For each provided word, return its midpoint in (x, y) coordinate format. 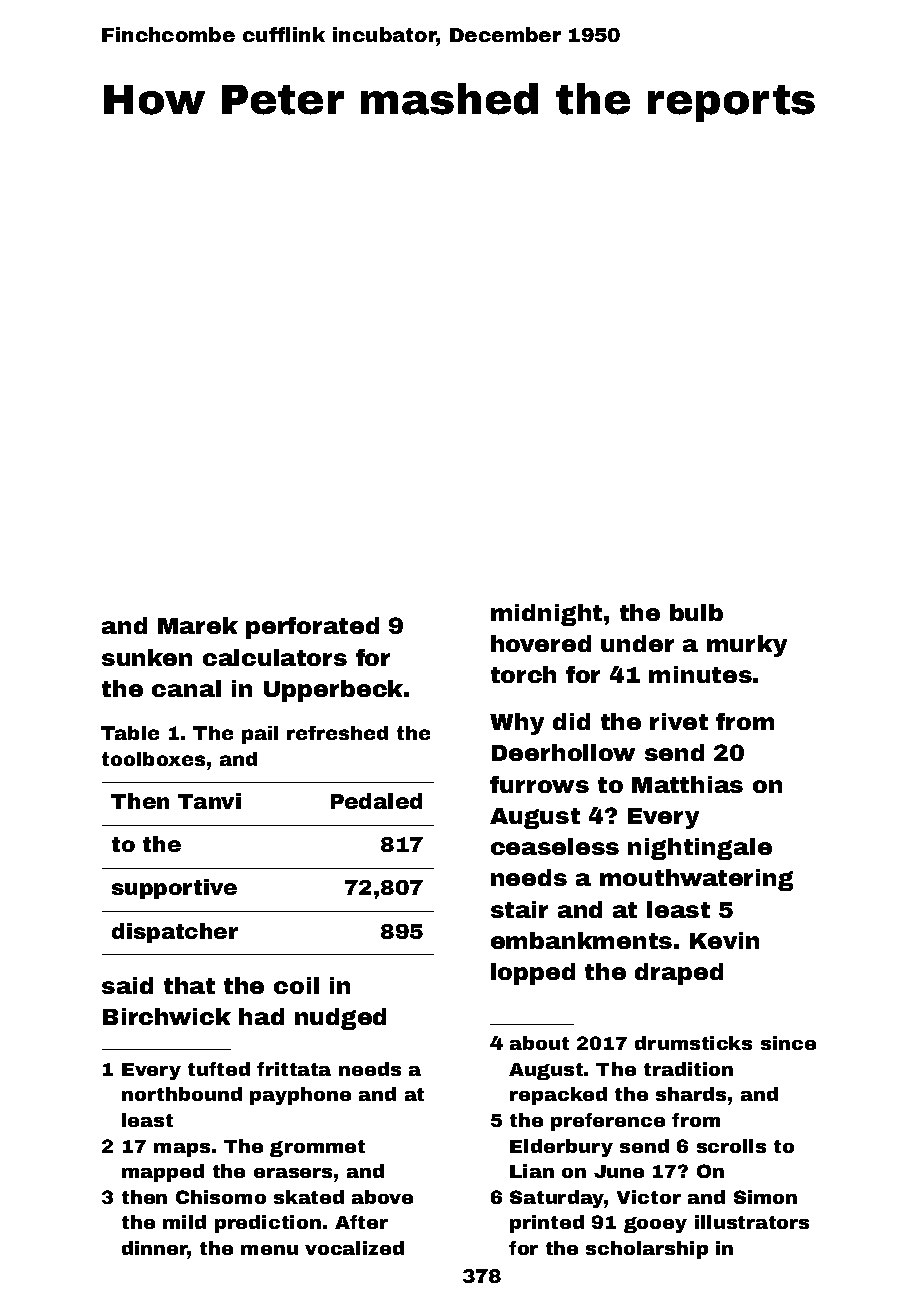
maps (182, 1150)
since (788, 1043)
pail (260, 735)
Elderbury (561, 1148)
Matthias (687, 784)
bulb (696, 612)
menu (269, 1250)
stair (519, 909)
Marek (198, 625)
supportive (174, 889)
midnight (546, 615)
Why (517, 724)
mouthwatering (696, 880)
